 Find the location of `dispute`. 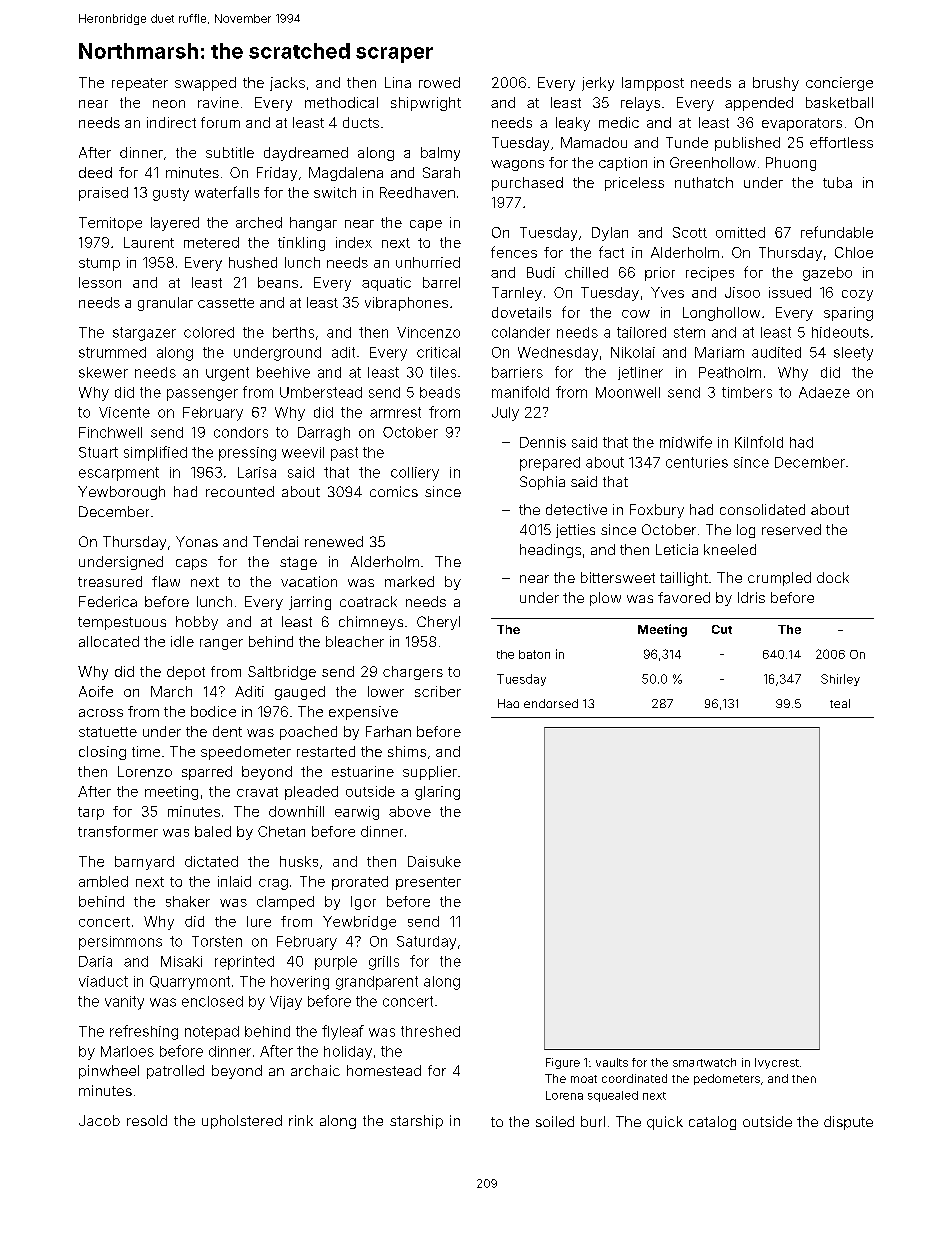

dispute is located at coordinates (848, 1123).
